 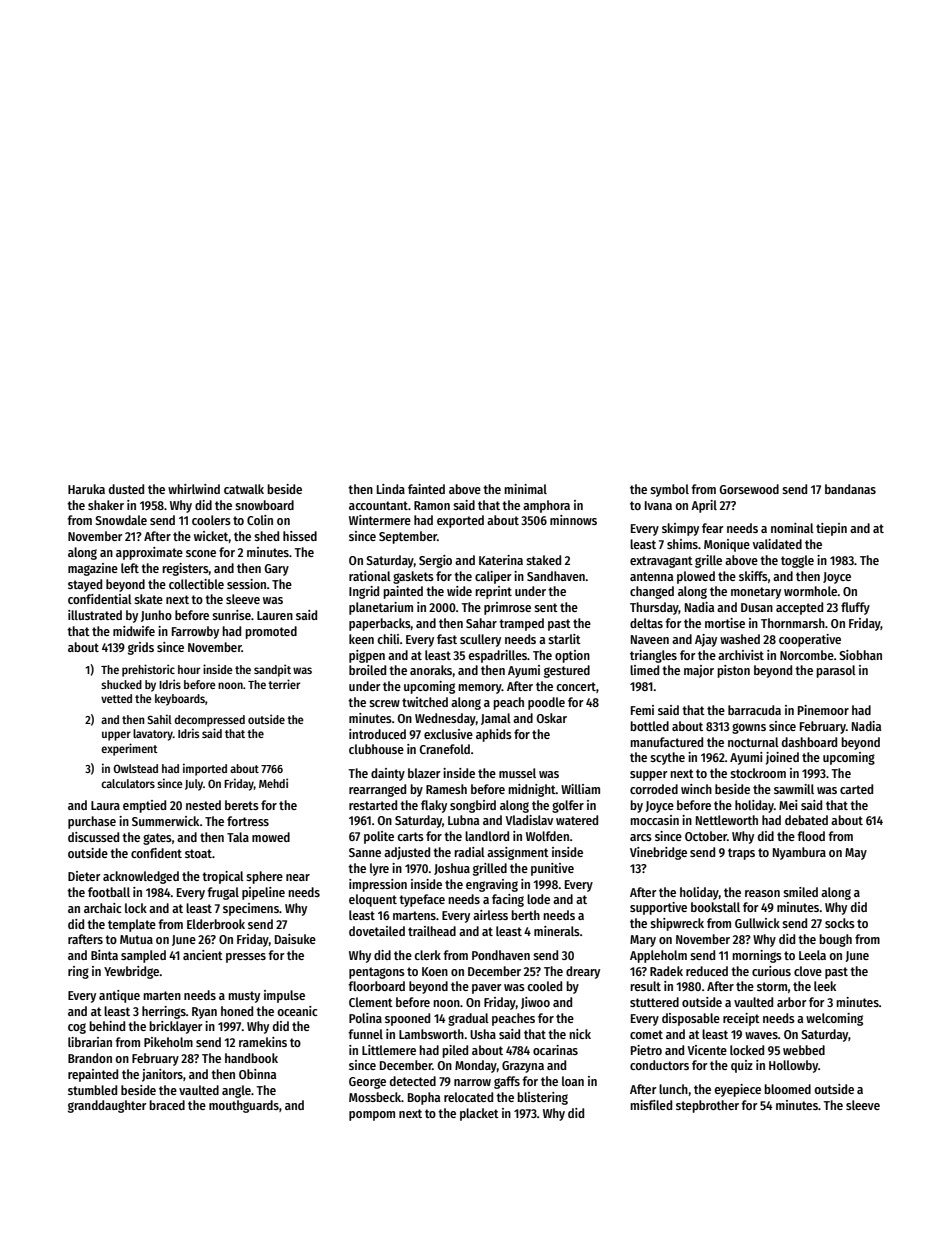 I want to click on changed, so click(x=652, y=592).
